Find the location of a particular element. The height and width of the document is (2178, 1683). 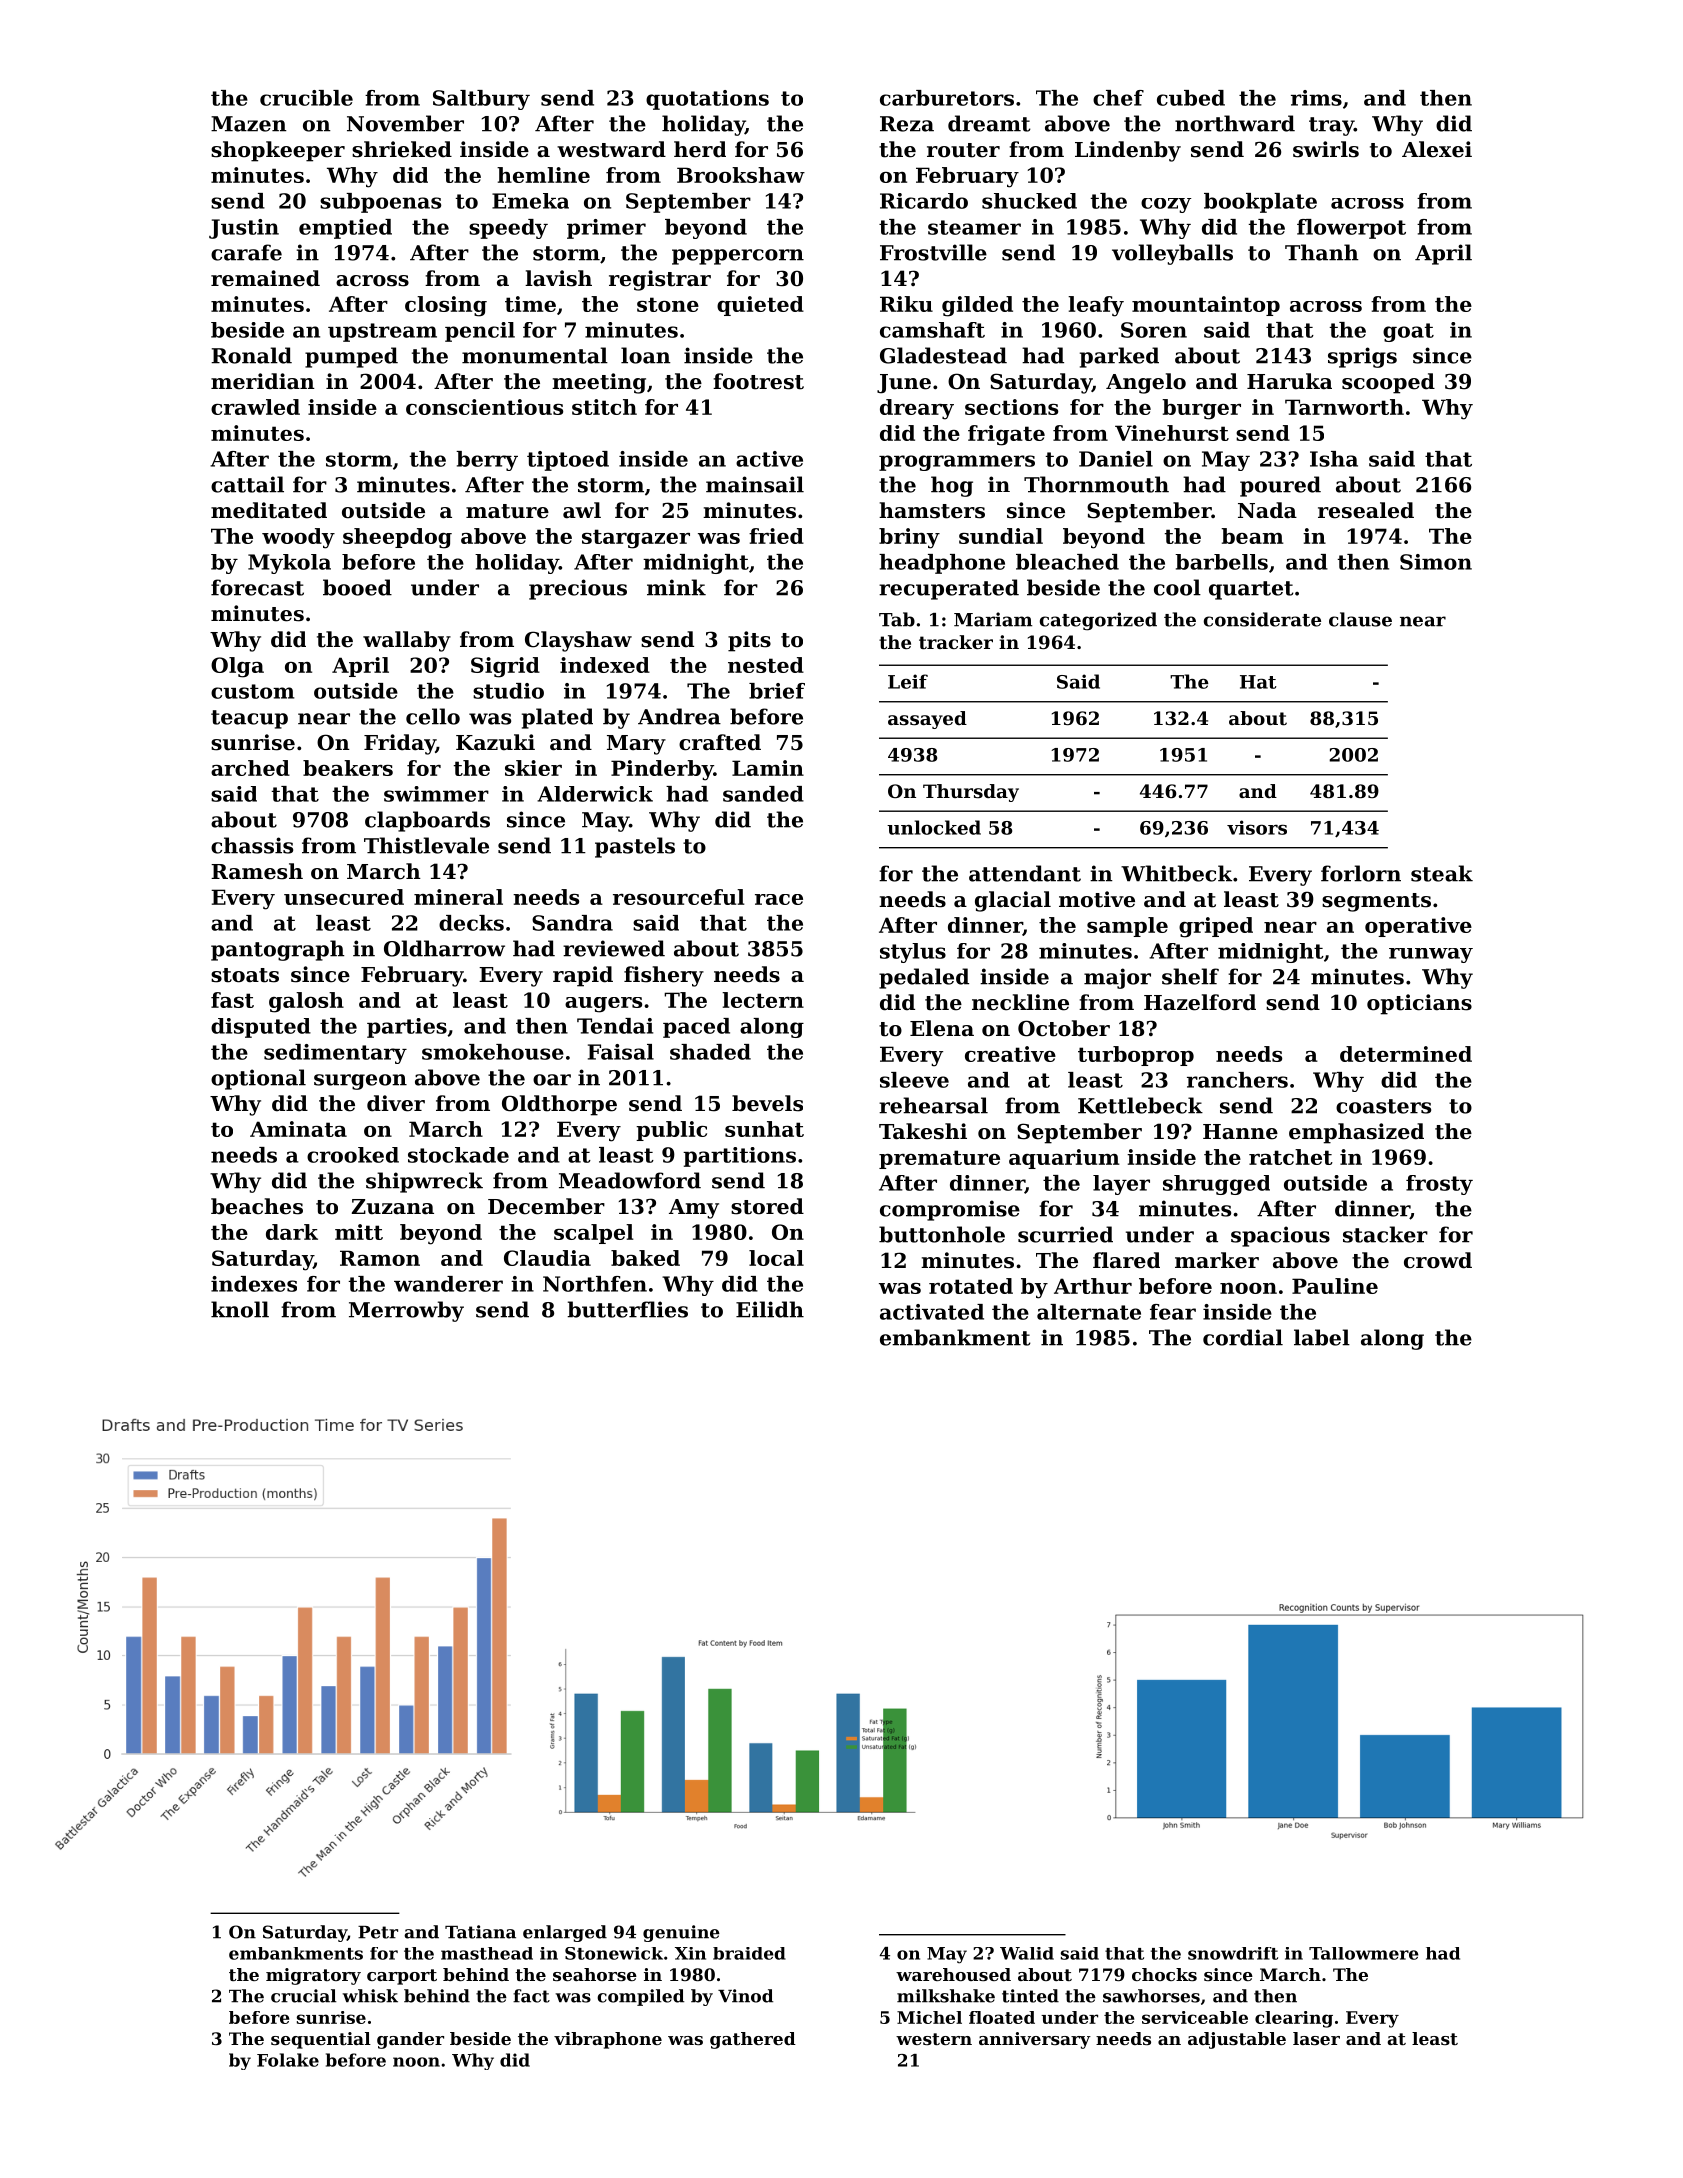

knoll is located at coordinates (240, 1309).
